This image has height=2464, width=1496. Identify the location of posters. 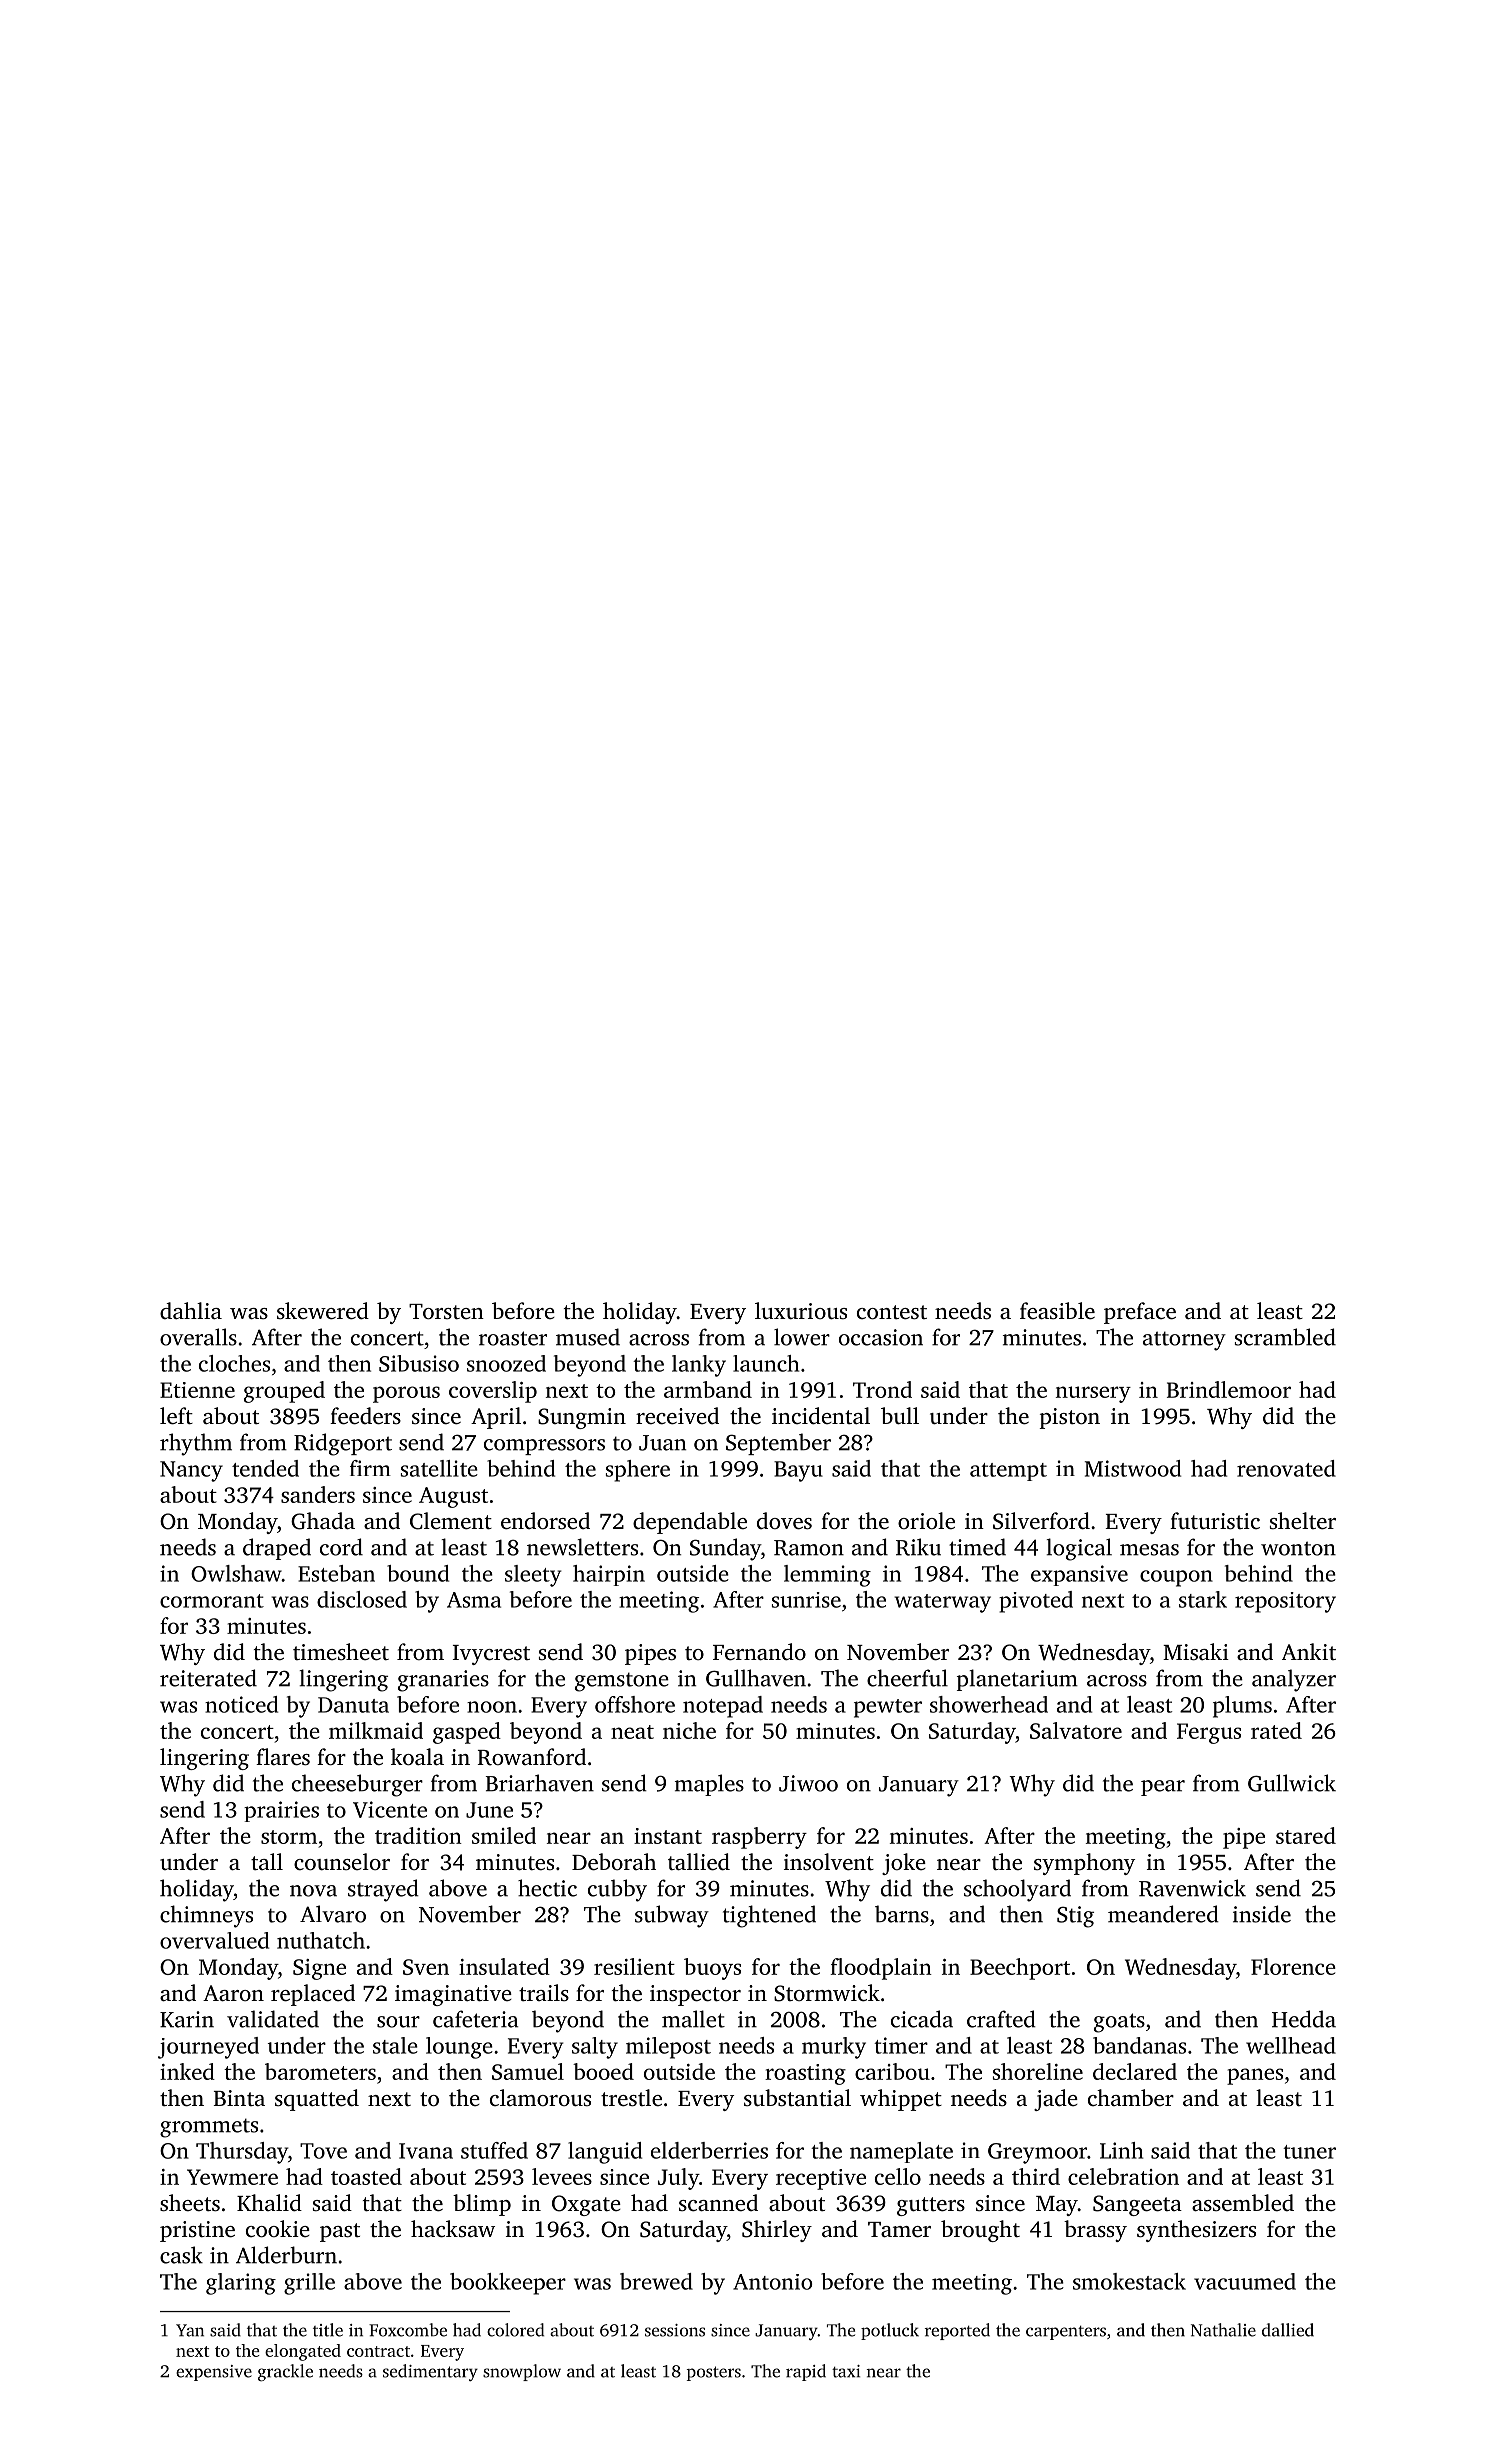
(714, 2373).
